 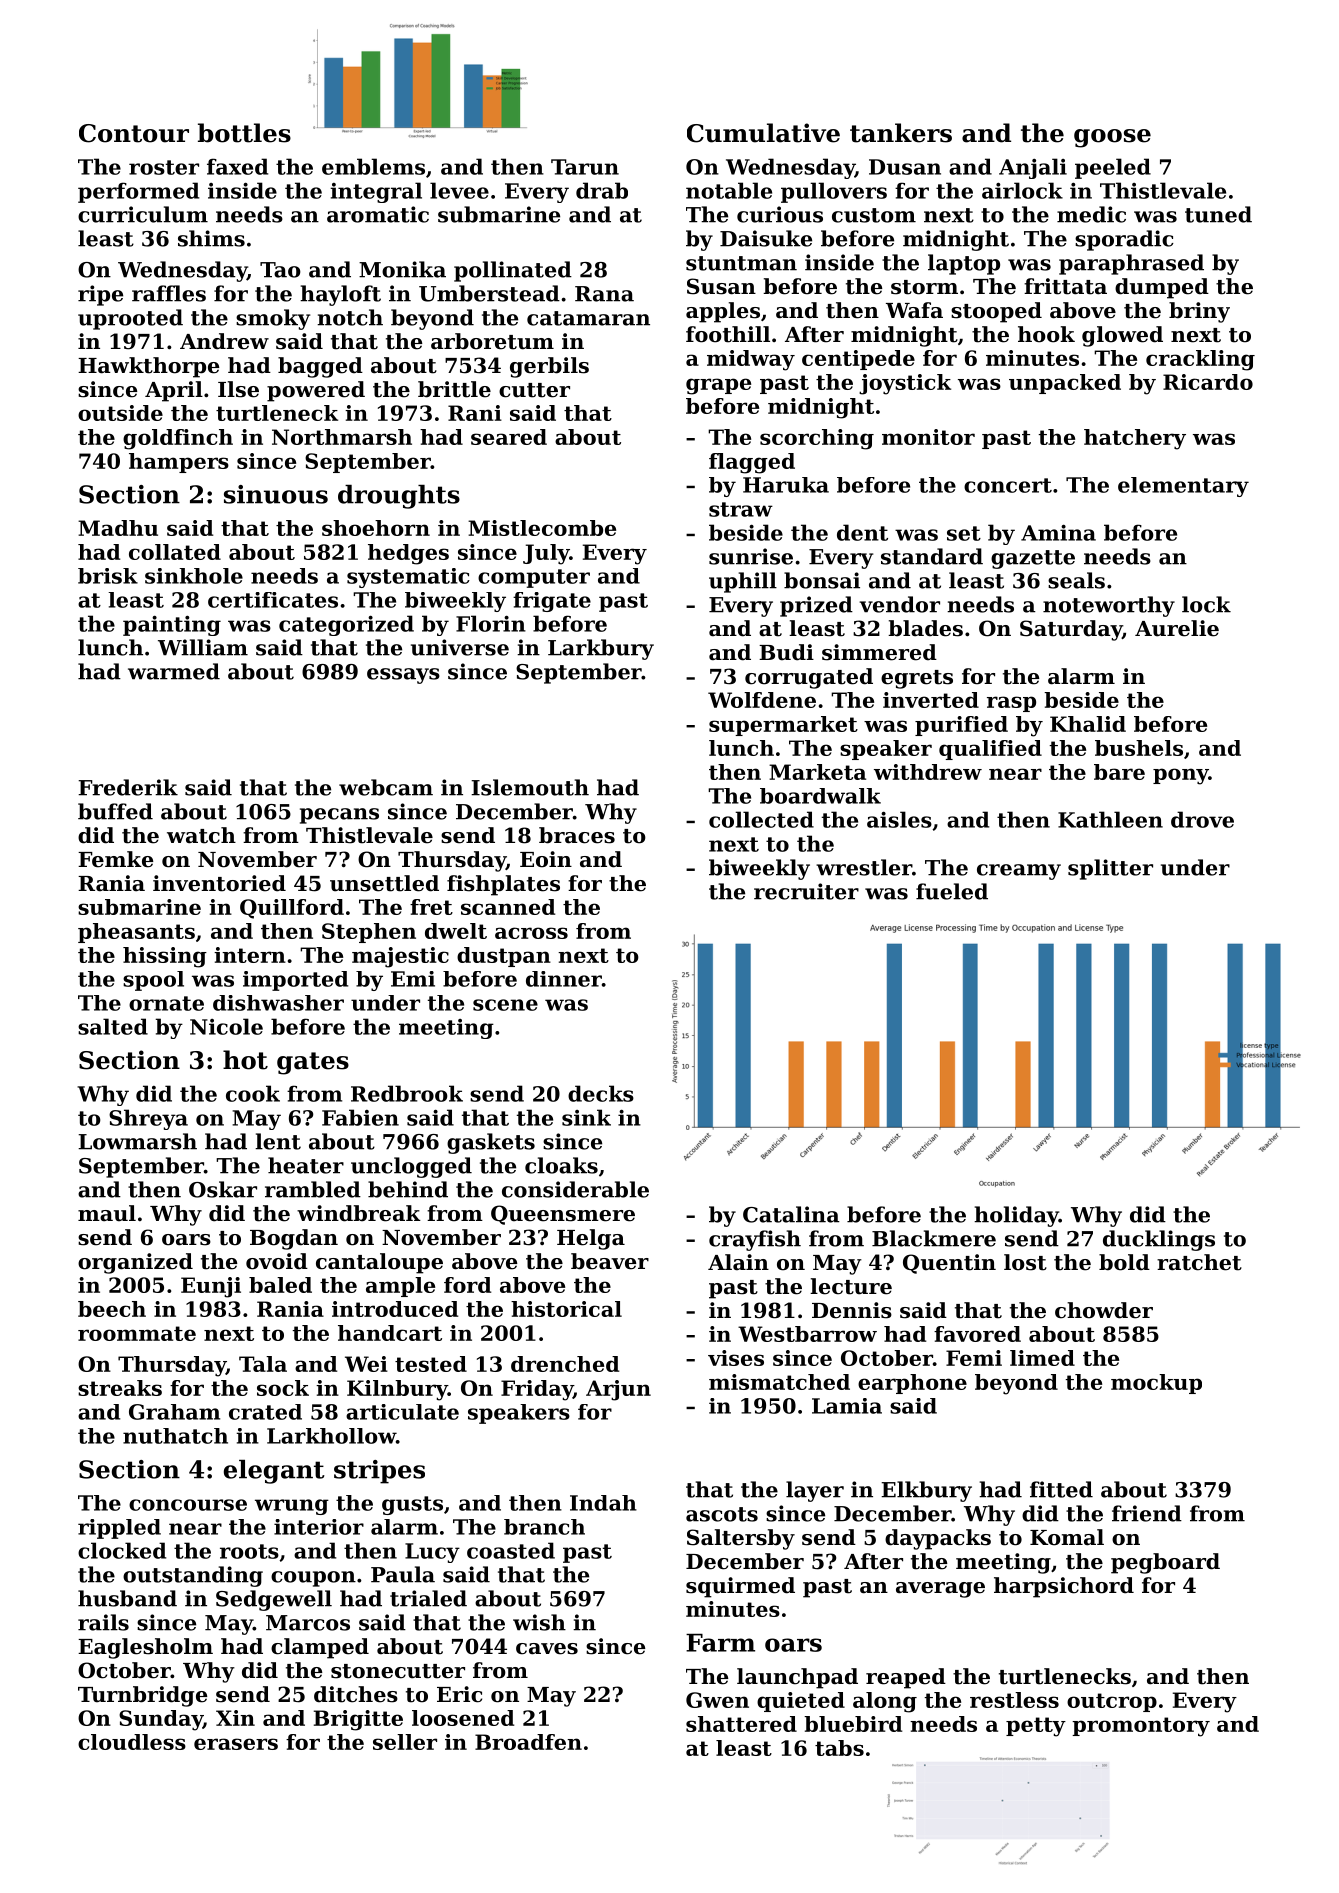 What do you see at coordinates (783, 726) in the image?
I see `supermarket` at bounding box center [783, 726].
